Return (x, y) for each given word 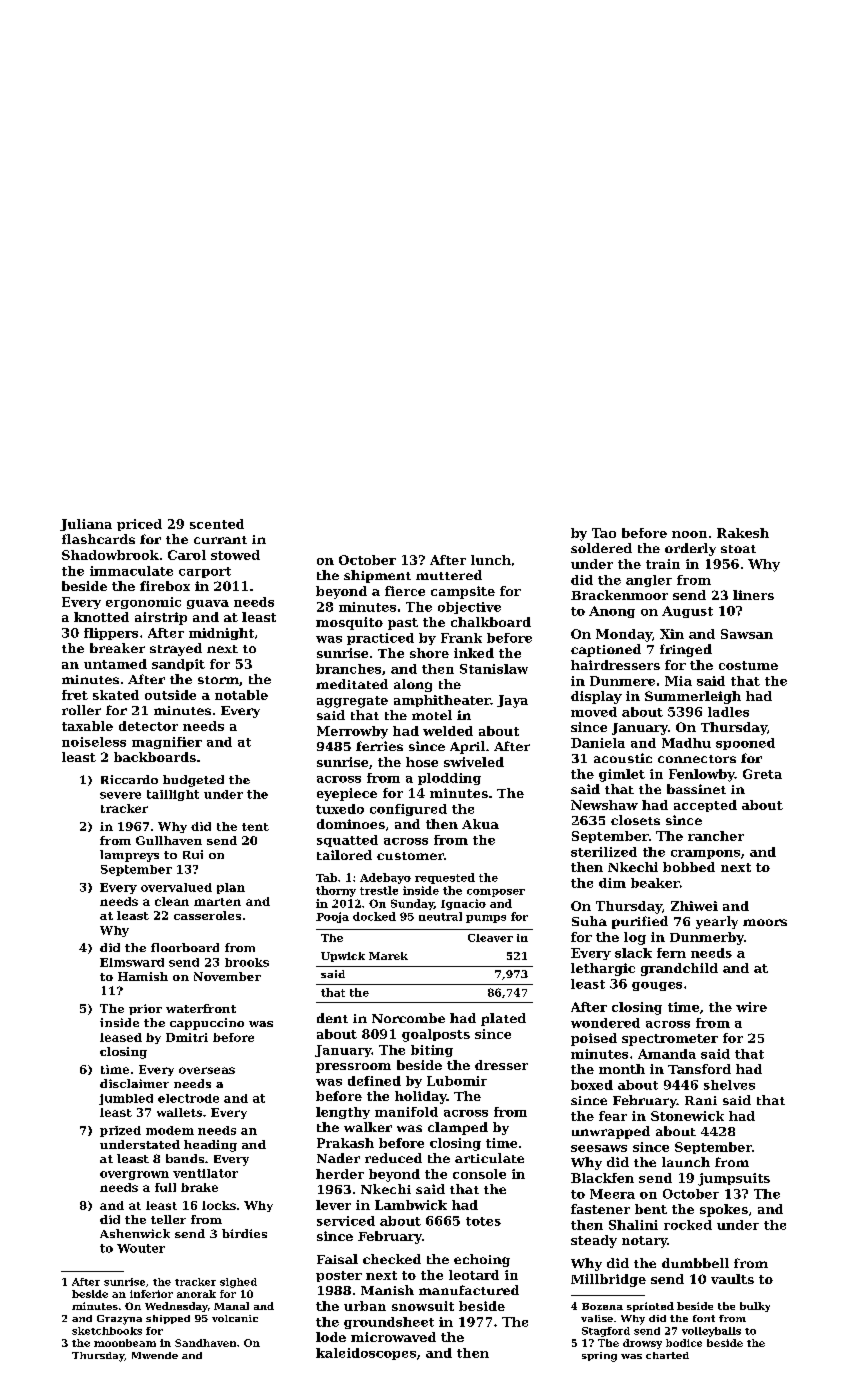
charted (667, 1355)
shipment (377, 576)
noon (689, 534)
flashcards (98, 539)
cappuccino (207, 1024)
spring (599, 1357)
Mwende (155, 1355)
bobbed (689, 867)
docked (374, 916)
